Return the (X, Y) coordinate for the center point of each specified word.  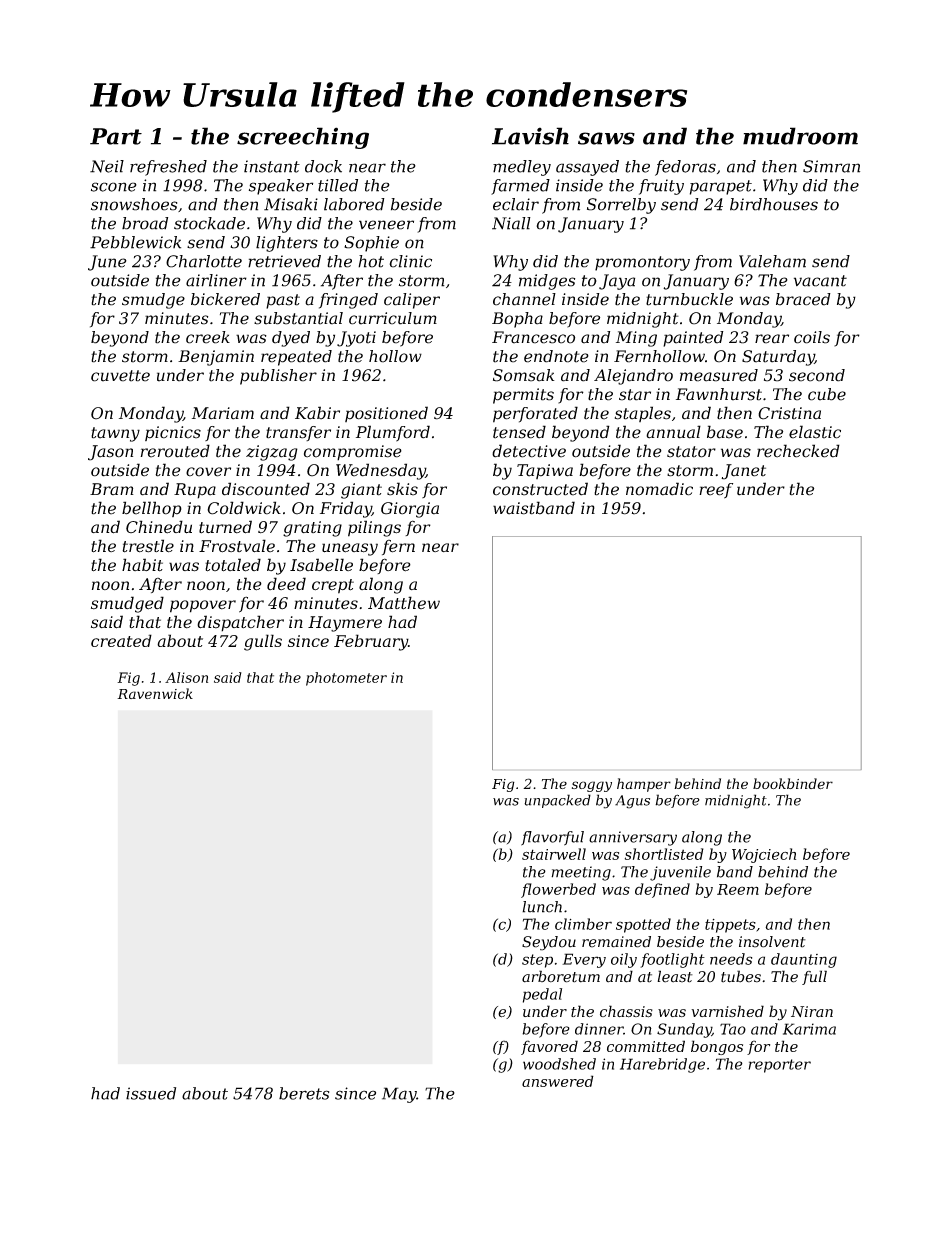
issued (151, 1093)
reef (716, 491)
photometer (346, 679)
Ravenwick (155, 693)
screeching (303, 138)
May (399, 1095)
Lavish (530, 136)
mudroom (800, 136)
